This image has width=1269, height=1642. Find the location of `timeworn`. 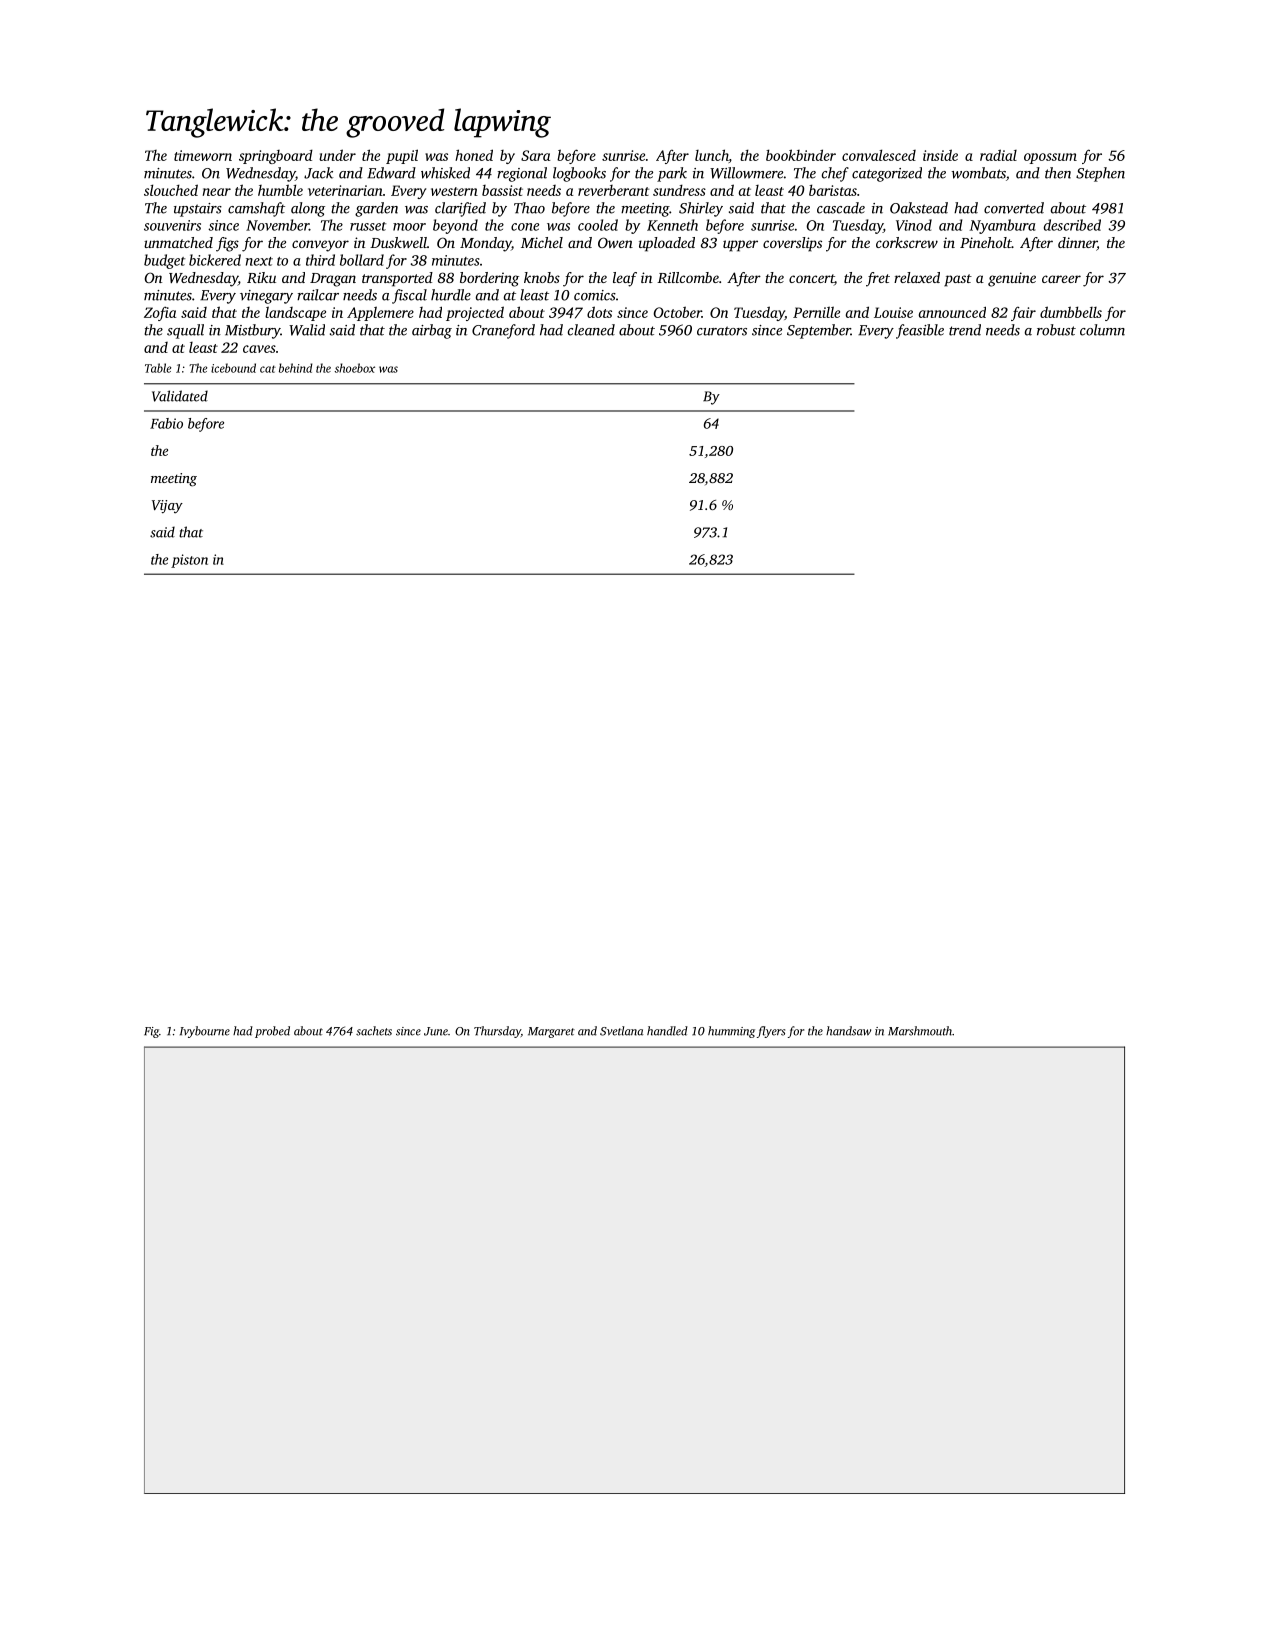

timeworn is located at coordinates (203, 155).
